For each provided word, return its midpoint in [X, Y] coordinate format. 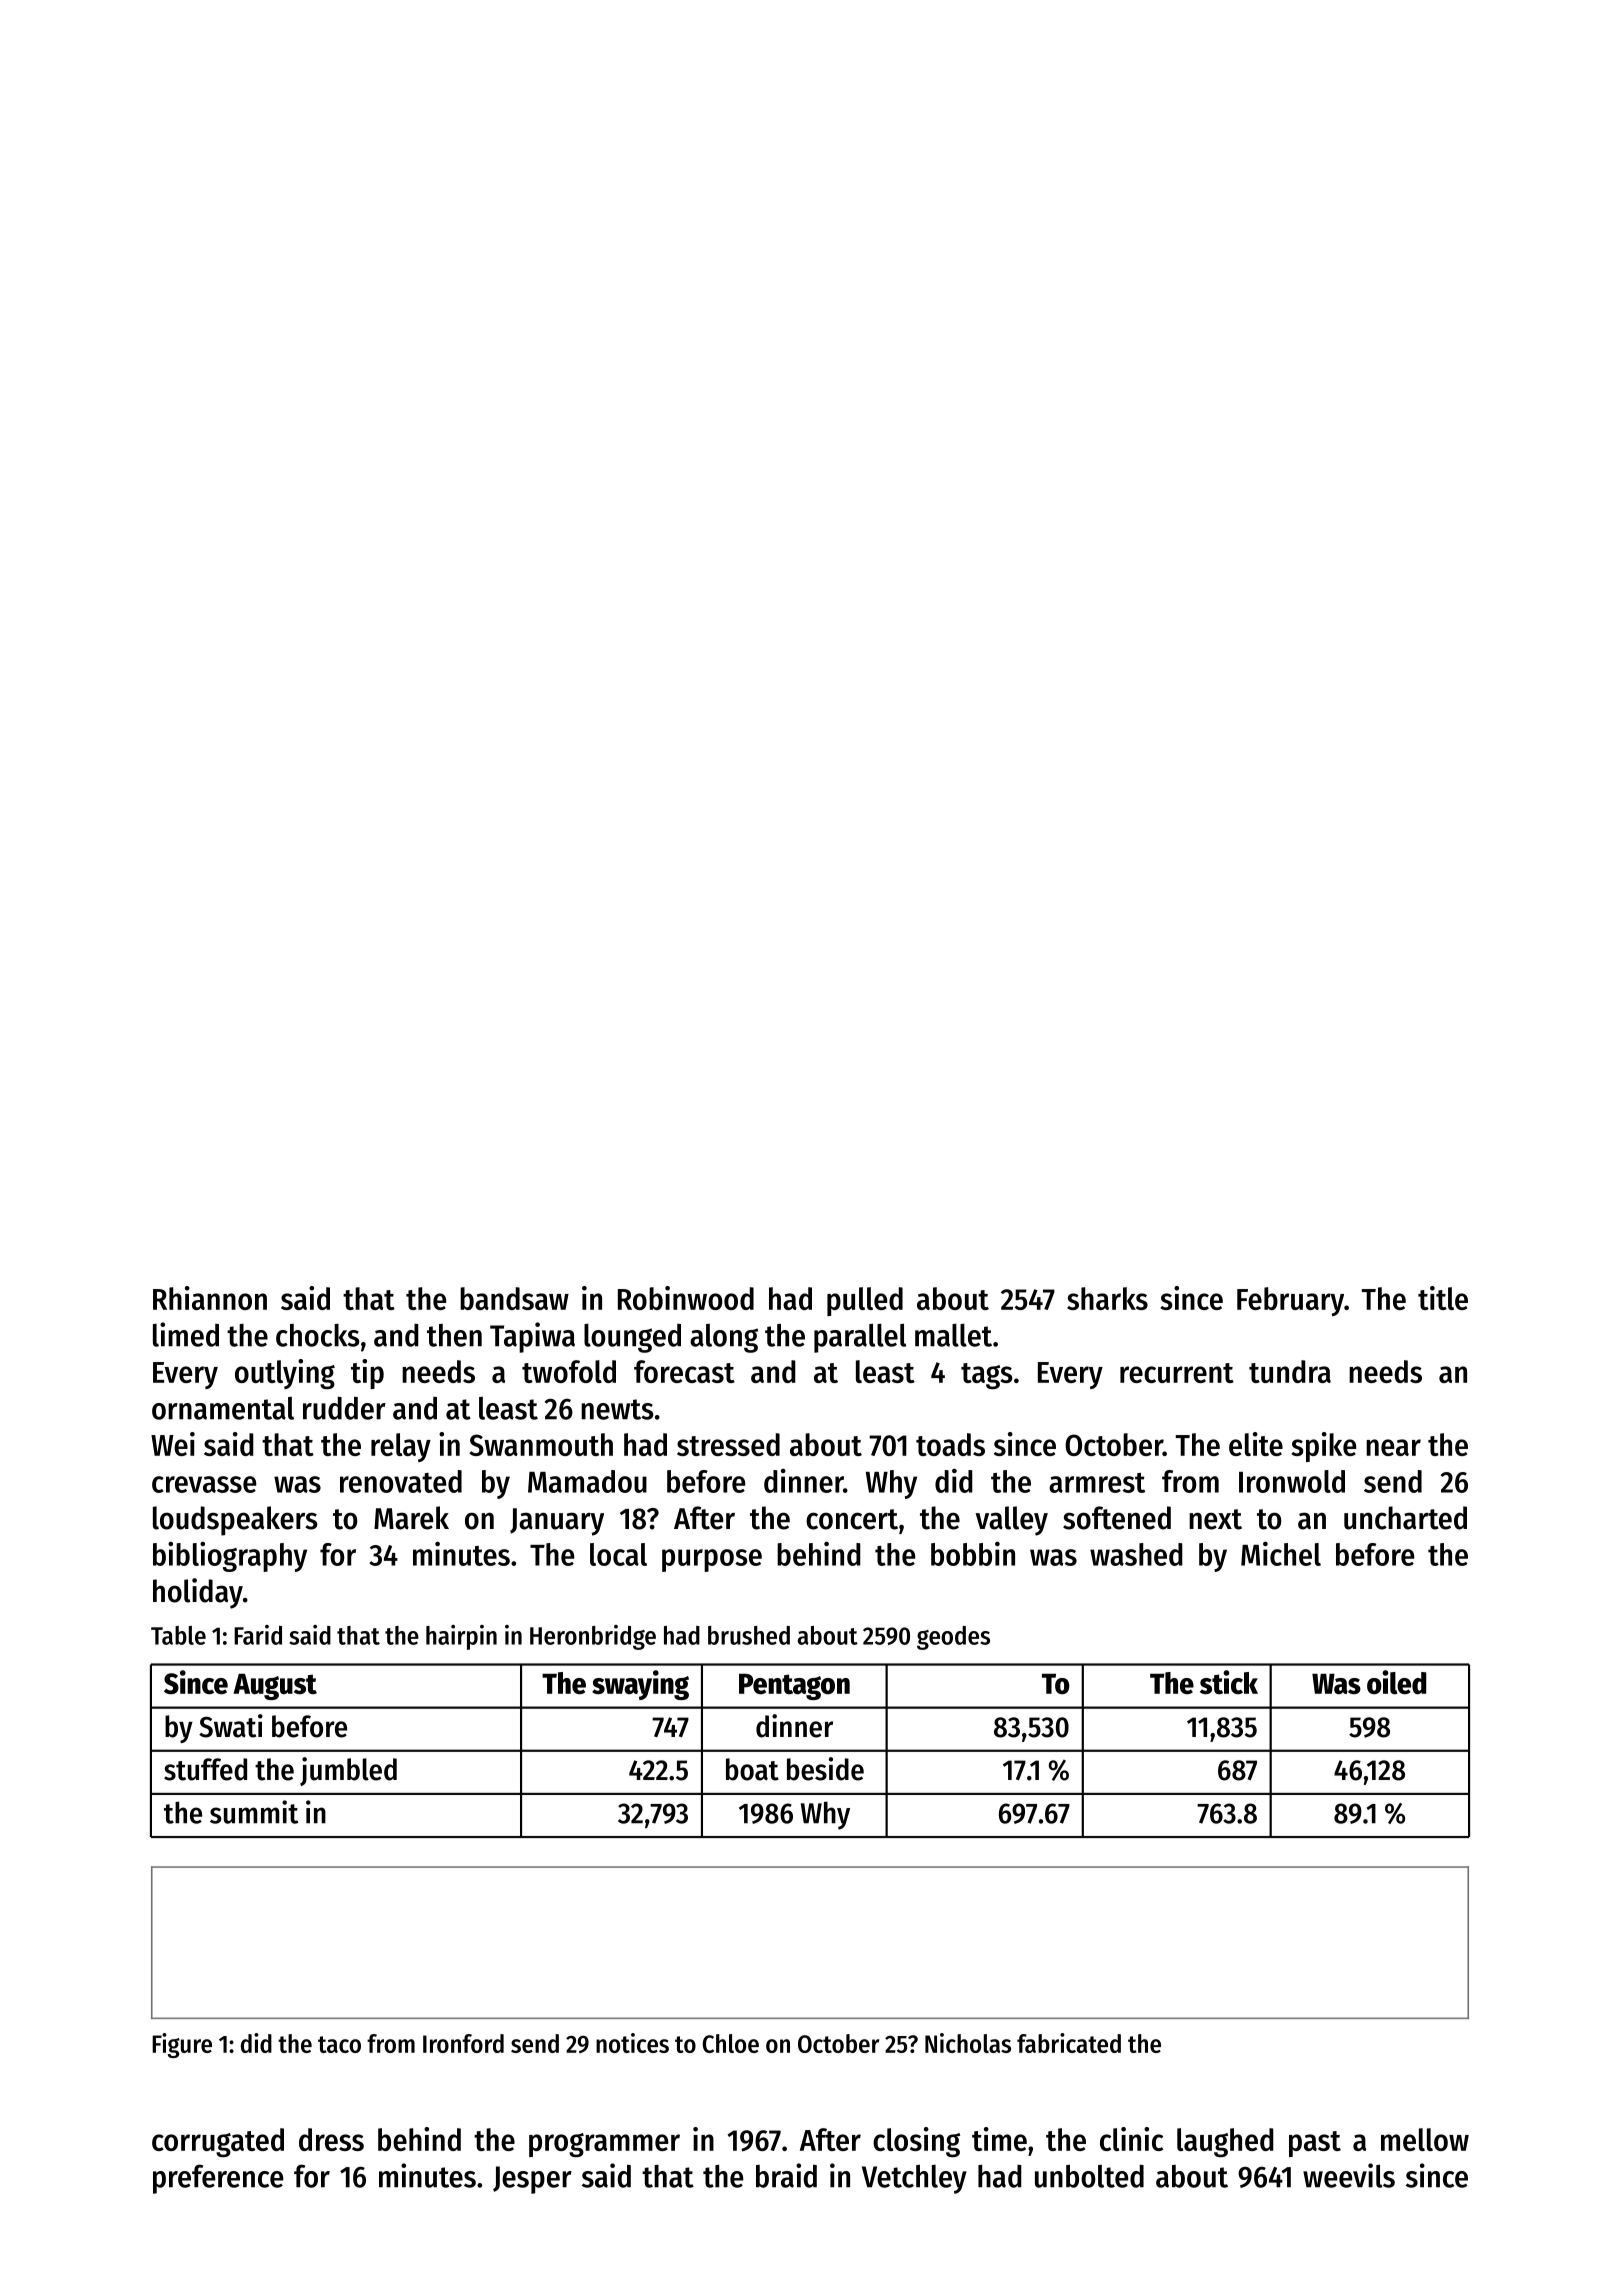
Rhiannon [210, 1298]
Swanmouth [541, 1444]
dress [331, 2139]
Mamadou [587, 1481]
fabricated [1069, 2043]
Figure [182, 2045]
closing [916, 2142]
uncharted [1405, 1518]
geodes [953, 1638]
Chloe [730, 2043]
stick [1229, 1682]
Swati [231, 1726]
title [1443, 1298]
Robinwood [686, 1298]
